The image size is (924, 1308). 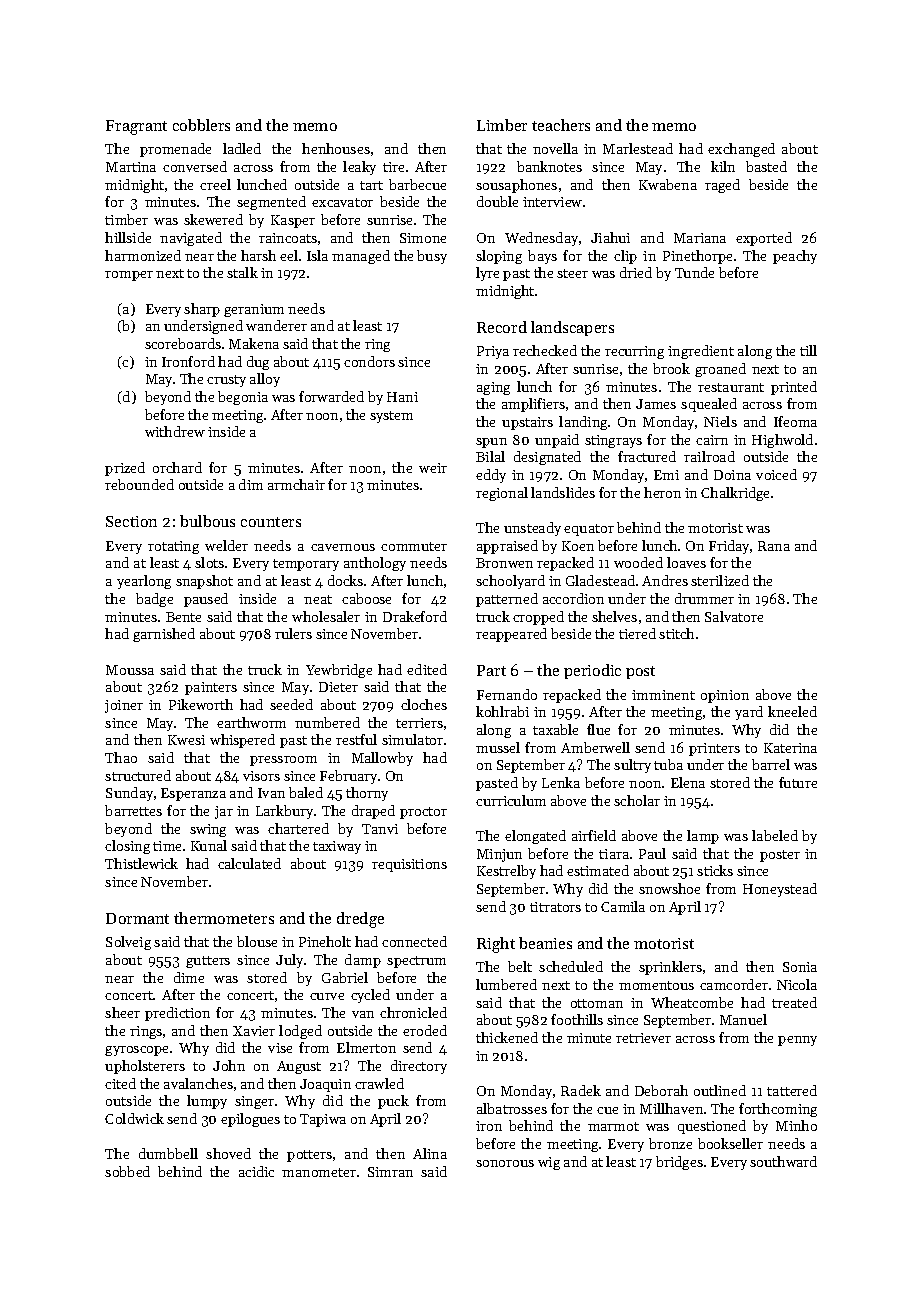 I want to click on printed, so click(x=794, y=388).
